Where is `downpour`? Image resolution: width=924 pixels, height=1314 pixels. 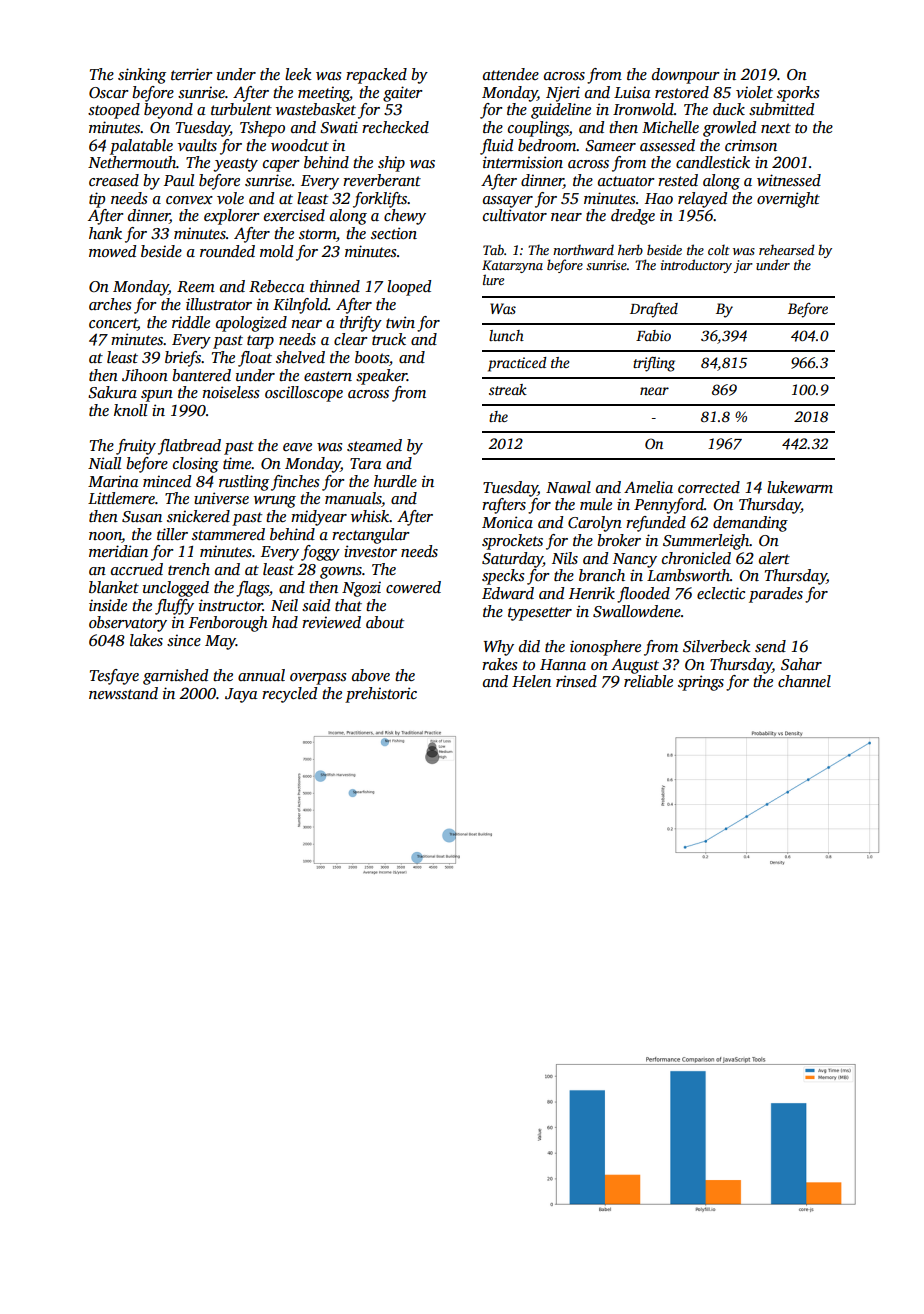 downpour is located at coordinates (685, 76).
